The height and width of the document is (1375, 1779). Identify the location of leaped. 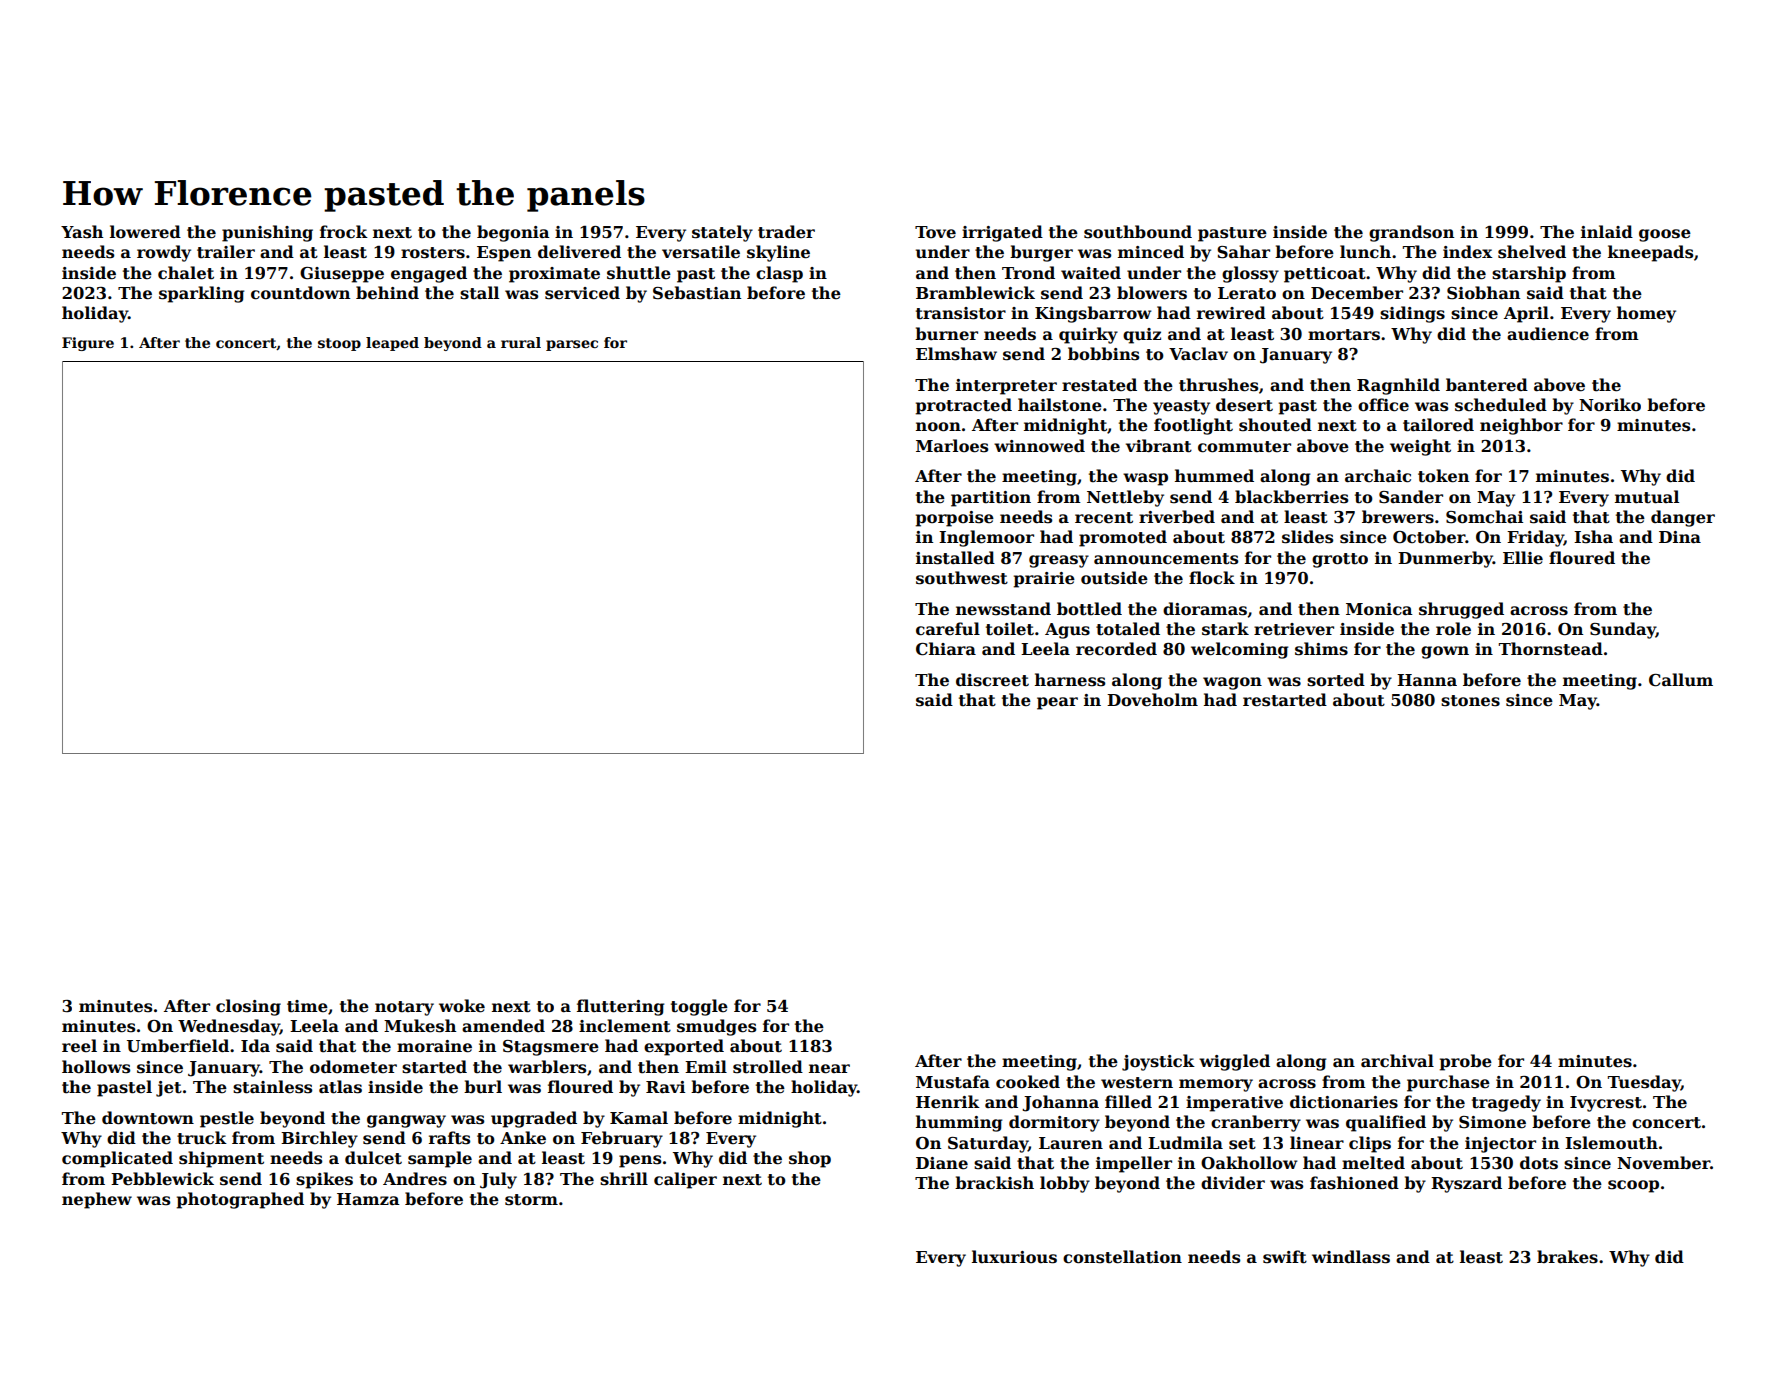
(392, 344).
